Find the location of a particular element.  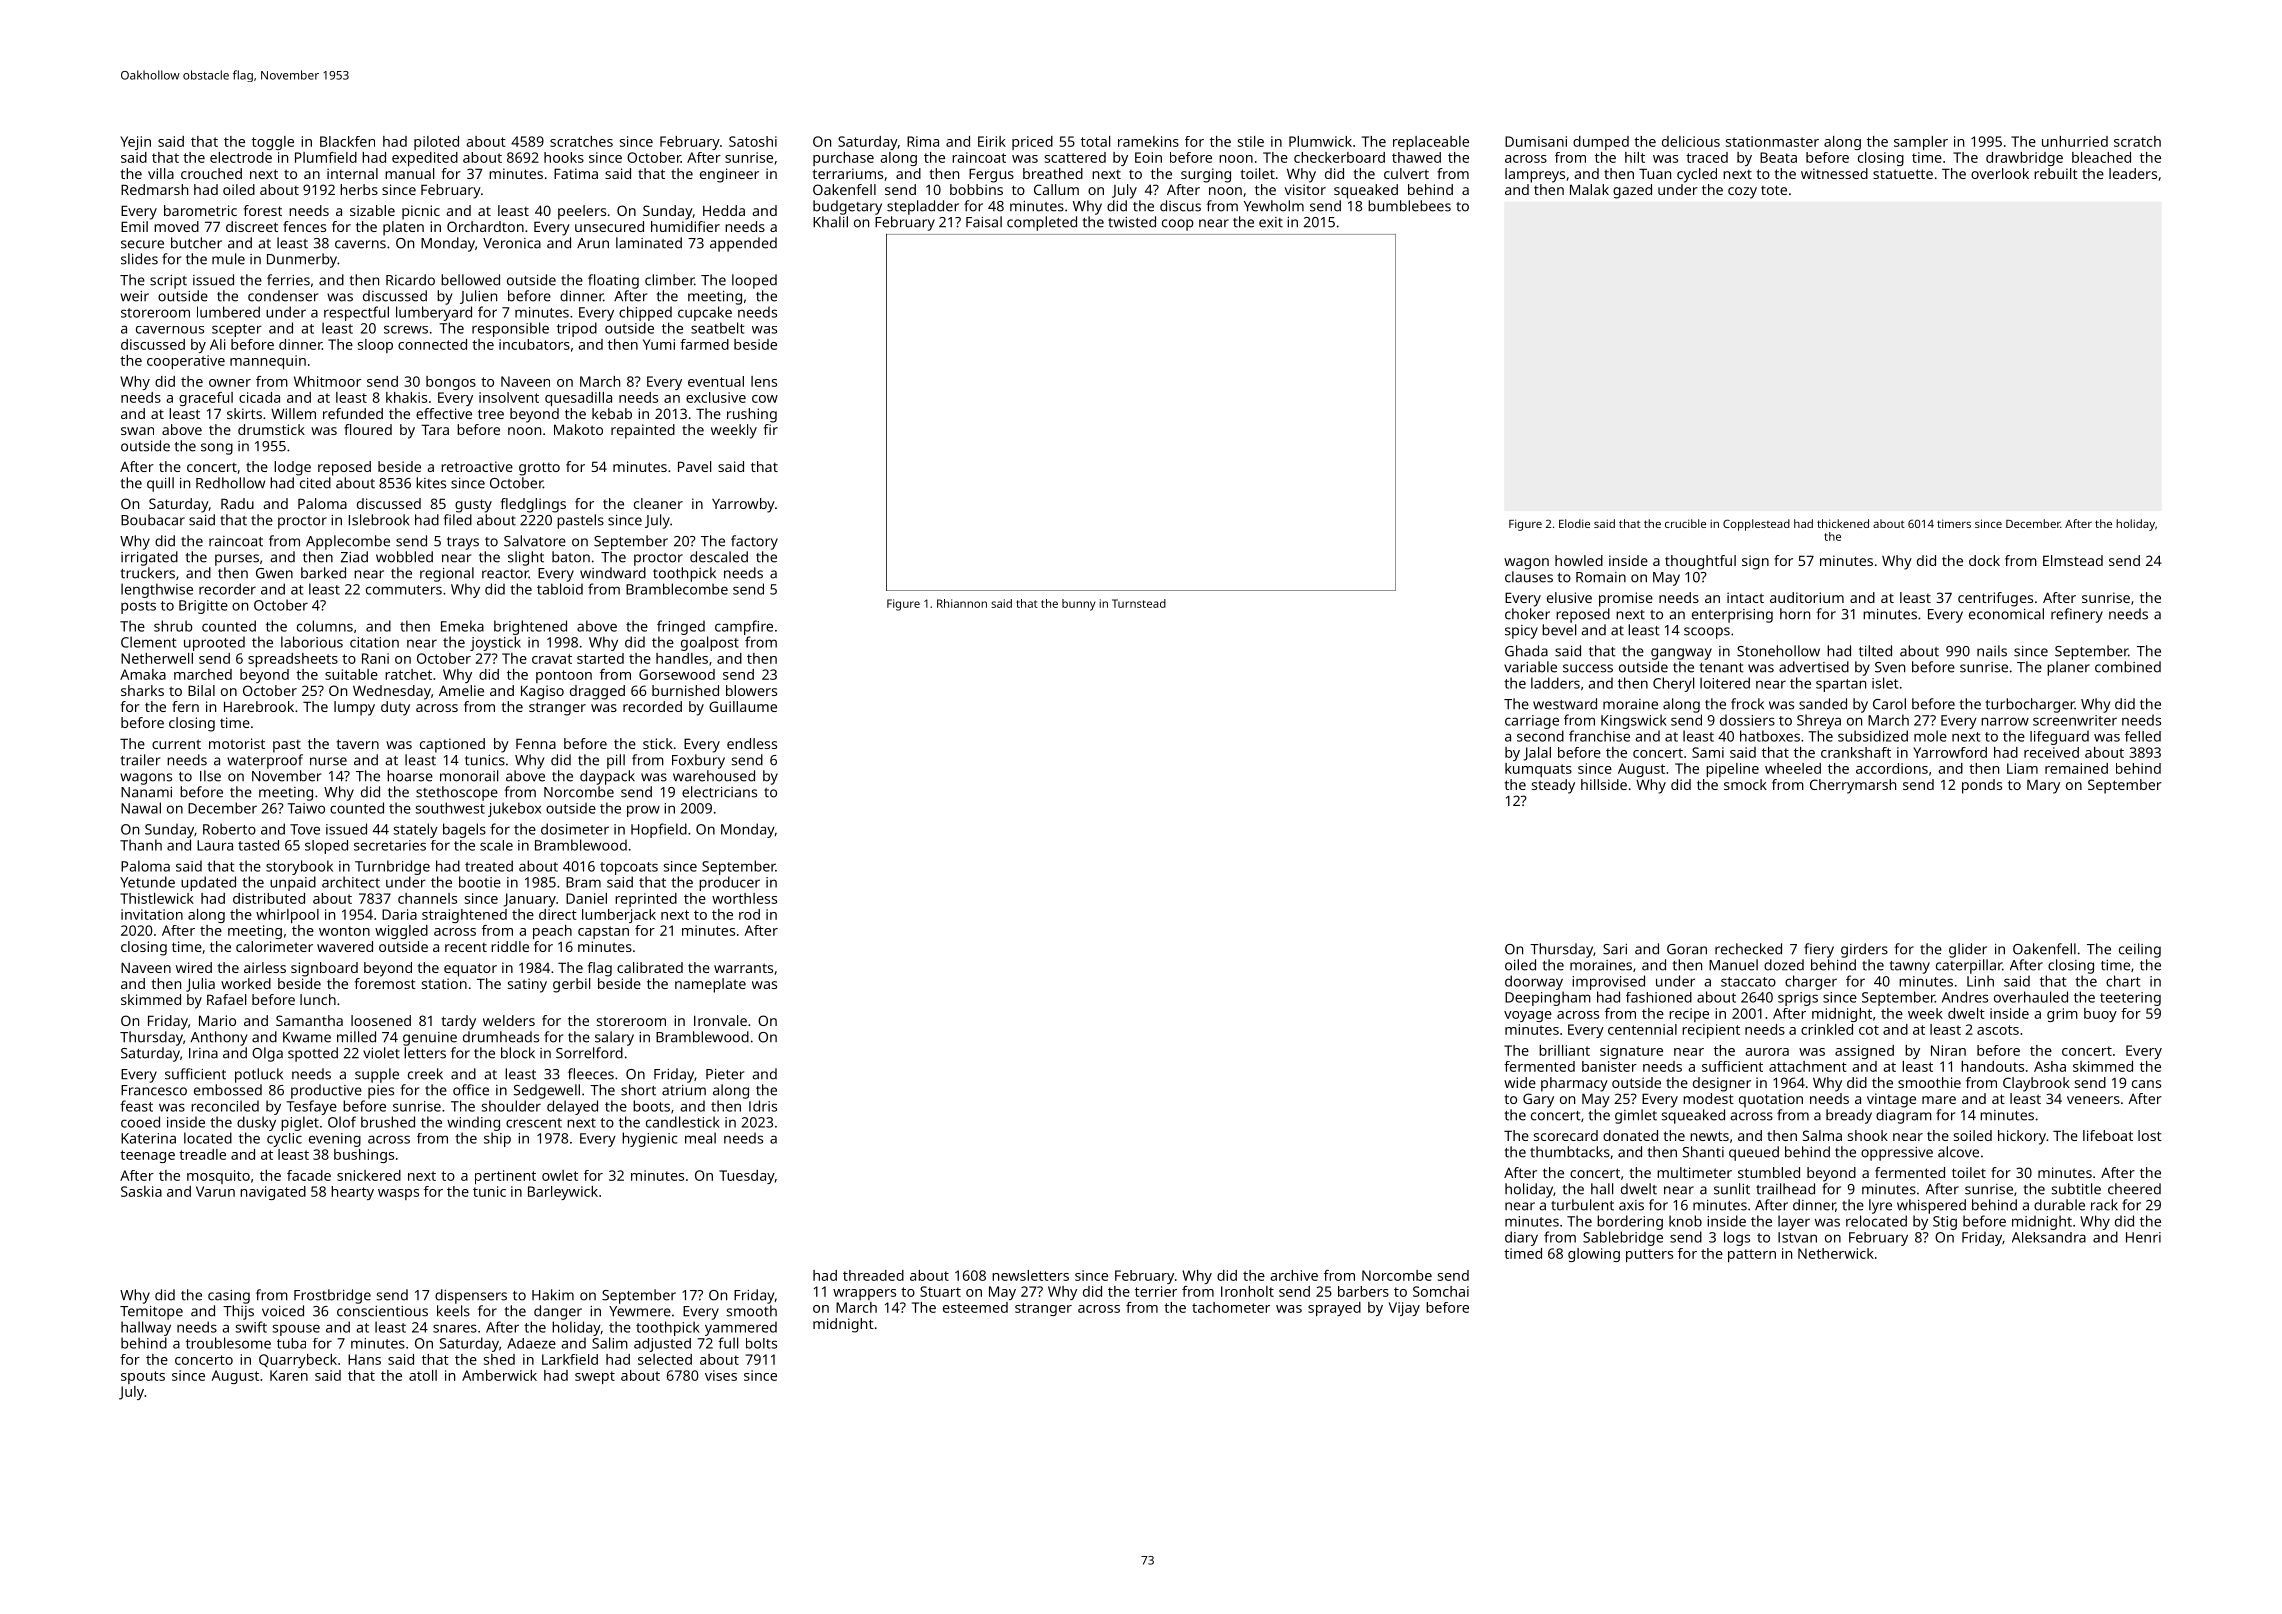

Yejin is located at coordinates (135, 143).
